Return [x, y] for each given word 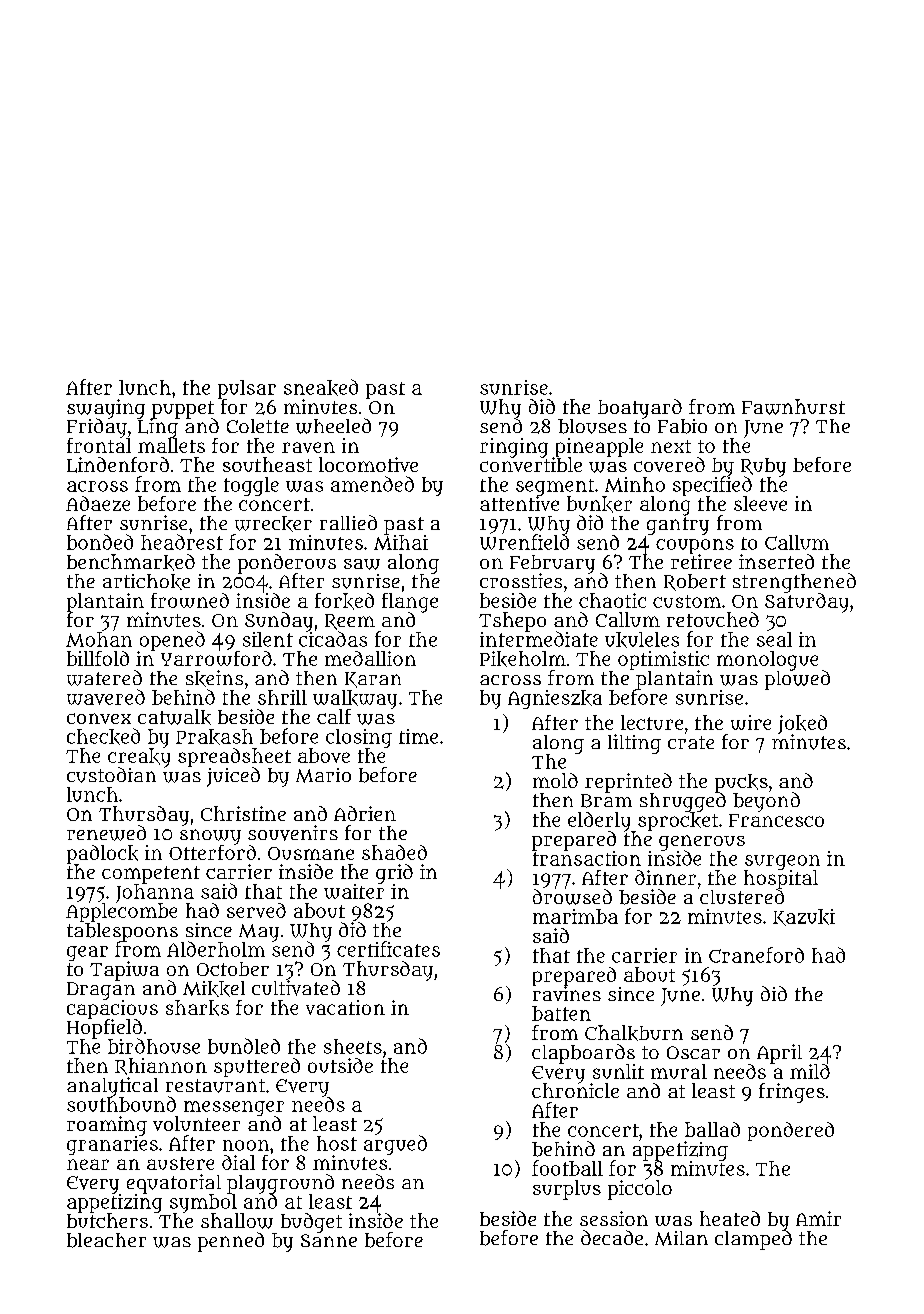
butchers [107, 1220]
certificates [388, 949]
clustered [742, 896]
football [567, 1168]
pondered [791, 1131]
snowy [210, 837]
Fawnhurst [793, 407]
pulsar [247, 389]
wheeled [333, 426]
